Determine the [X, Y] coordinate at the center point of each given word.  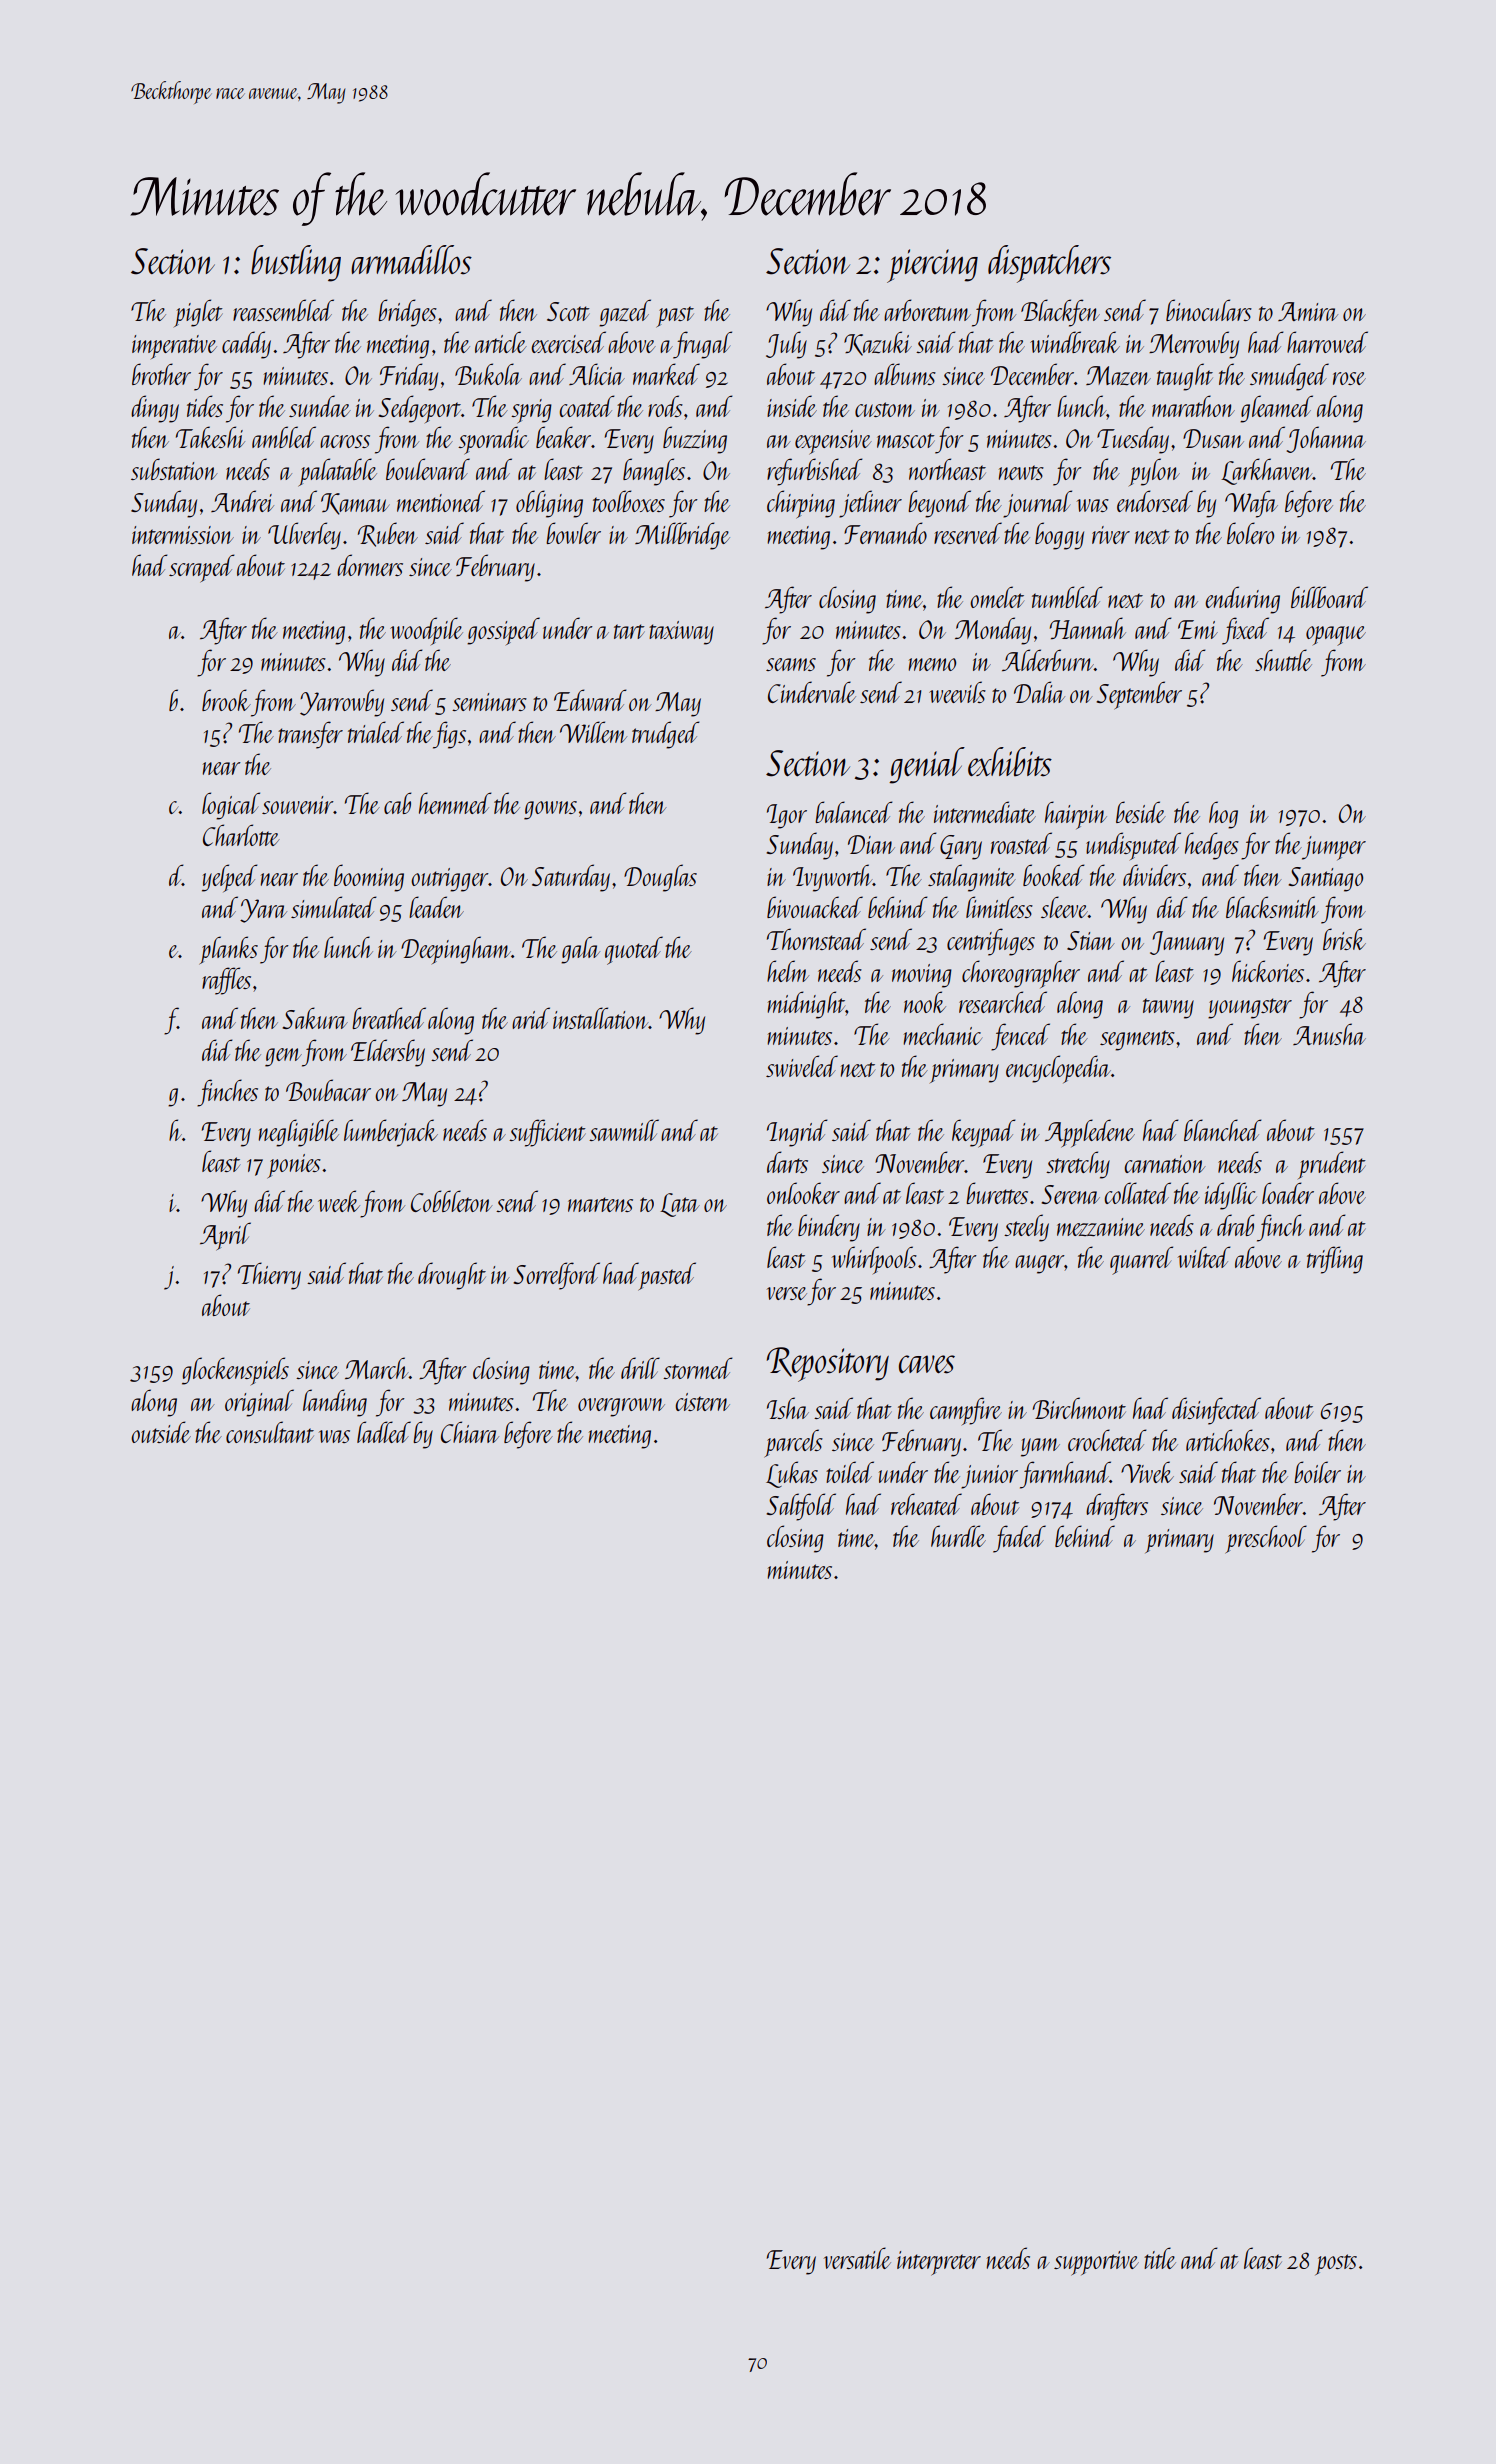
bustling [296, 263]
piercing [932, 266]
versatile [857, 2258]
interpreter [939, 2263]
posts [1336, 2264]
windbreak [1075, 342]
